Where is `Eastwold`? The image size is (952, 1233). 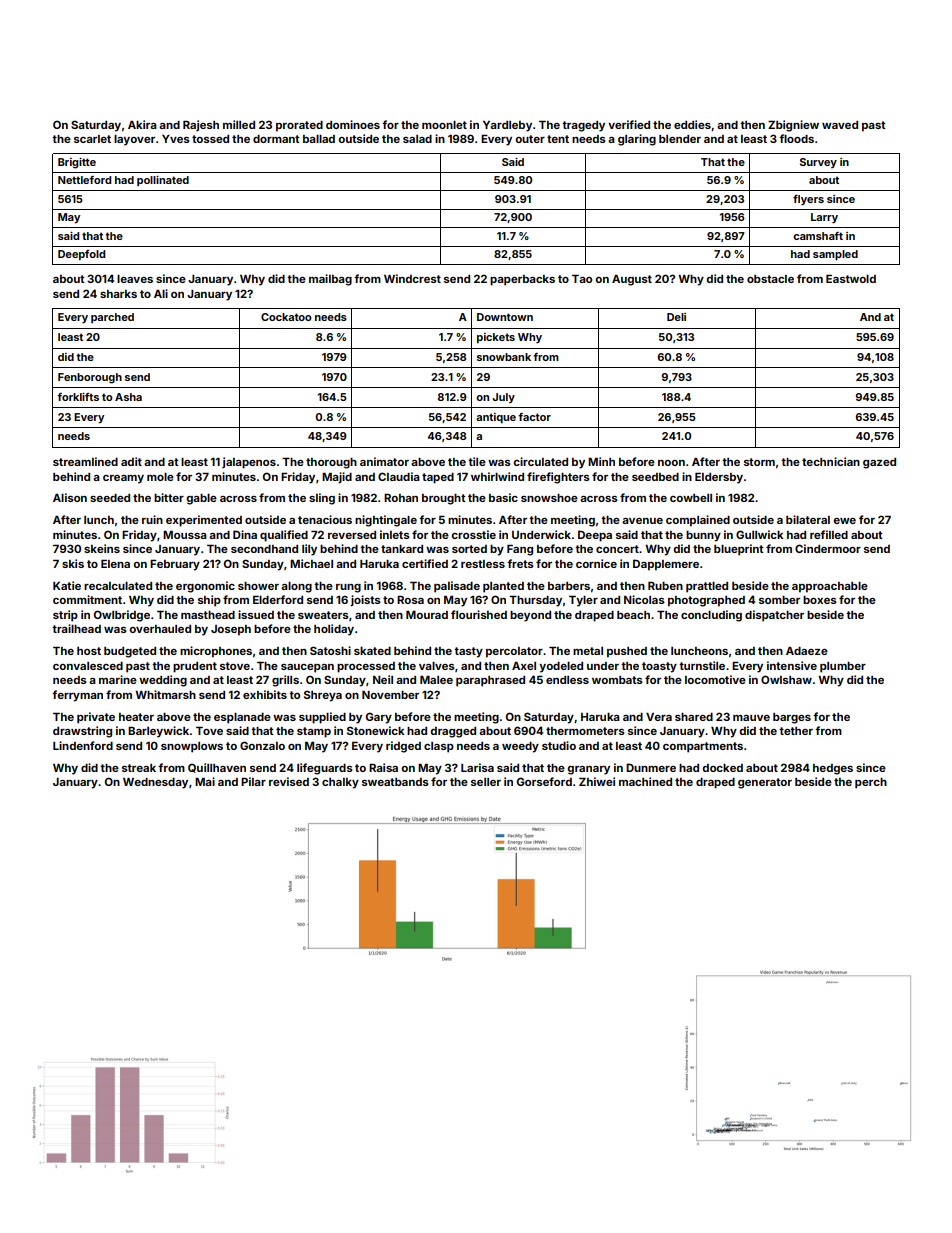
Eastwold is located at coordinates (851, 278).
